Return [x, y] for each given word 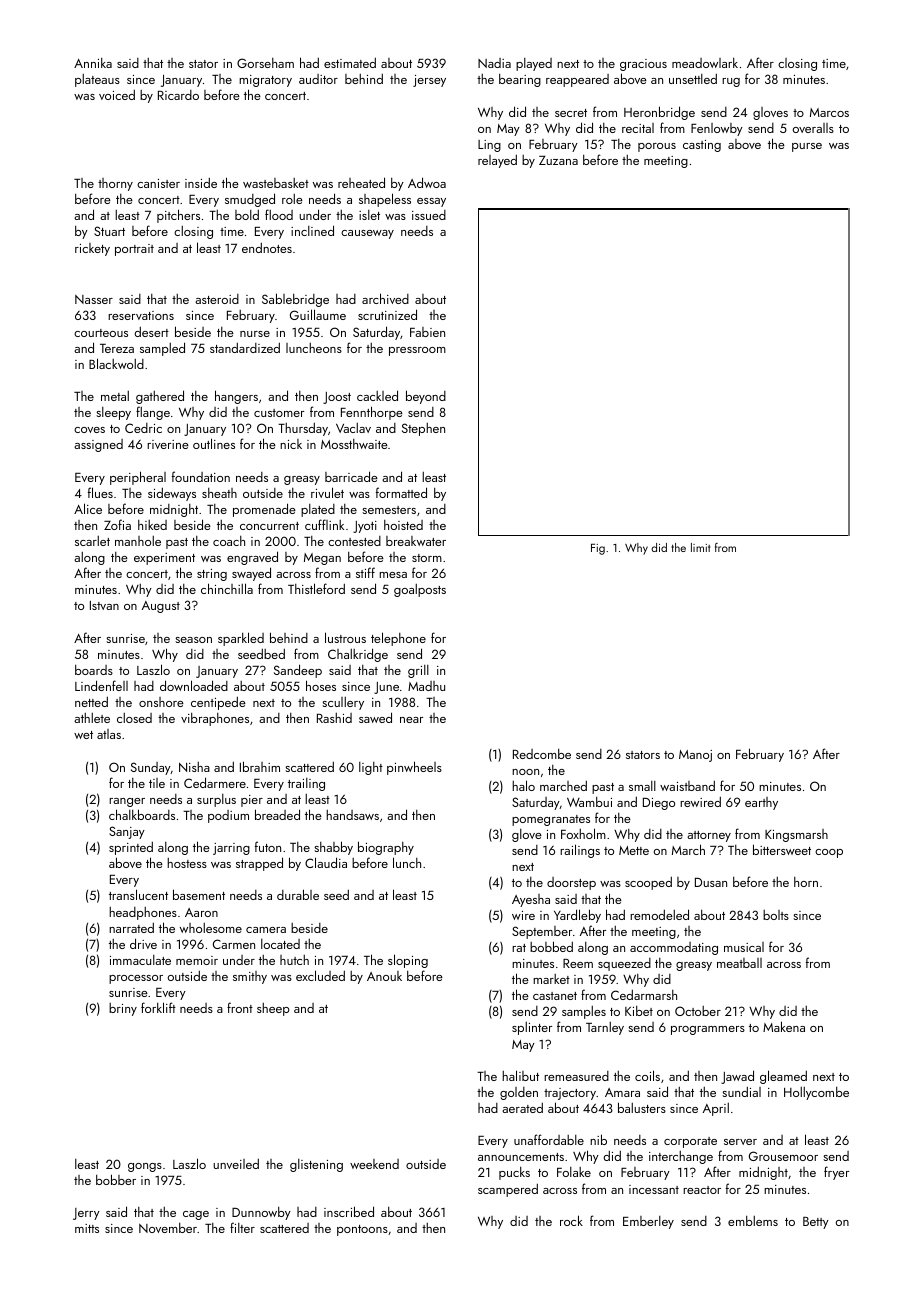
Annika [93, 63]
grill [418, 671]
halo [523, 785]
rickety [92, 249]
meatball [739, 963]
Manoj [695, 756]
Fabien [427, 332]
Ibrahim [260, 766]
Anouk [384, 976]
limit [700, 547]
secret [571, 113]
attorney [709, 836]
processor [136, 979]
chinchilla [227, 588]
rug [731, 82]
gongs [145, 1167]
